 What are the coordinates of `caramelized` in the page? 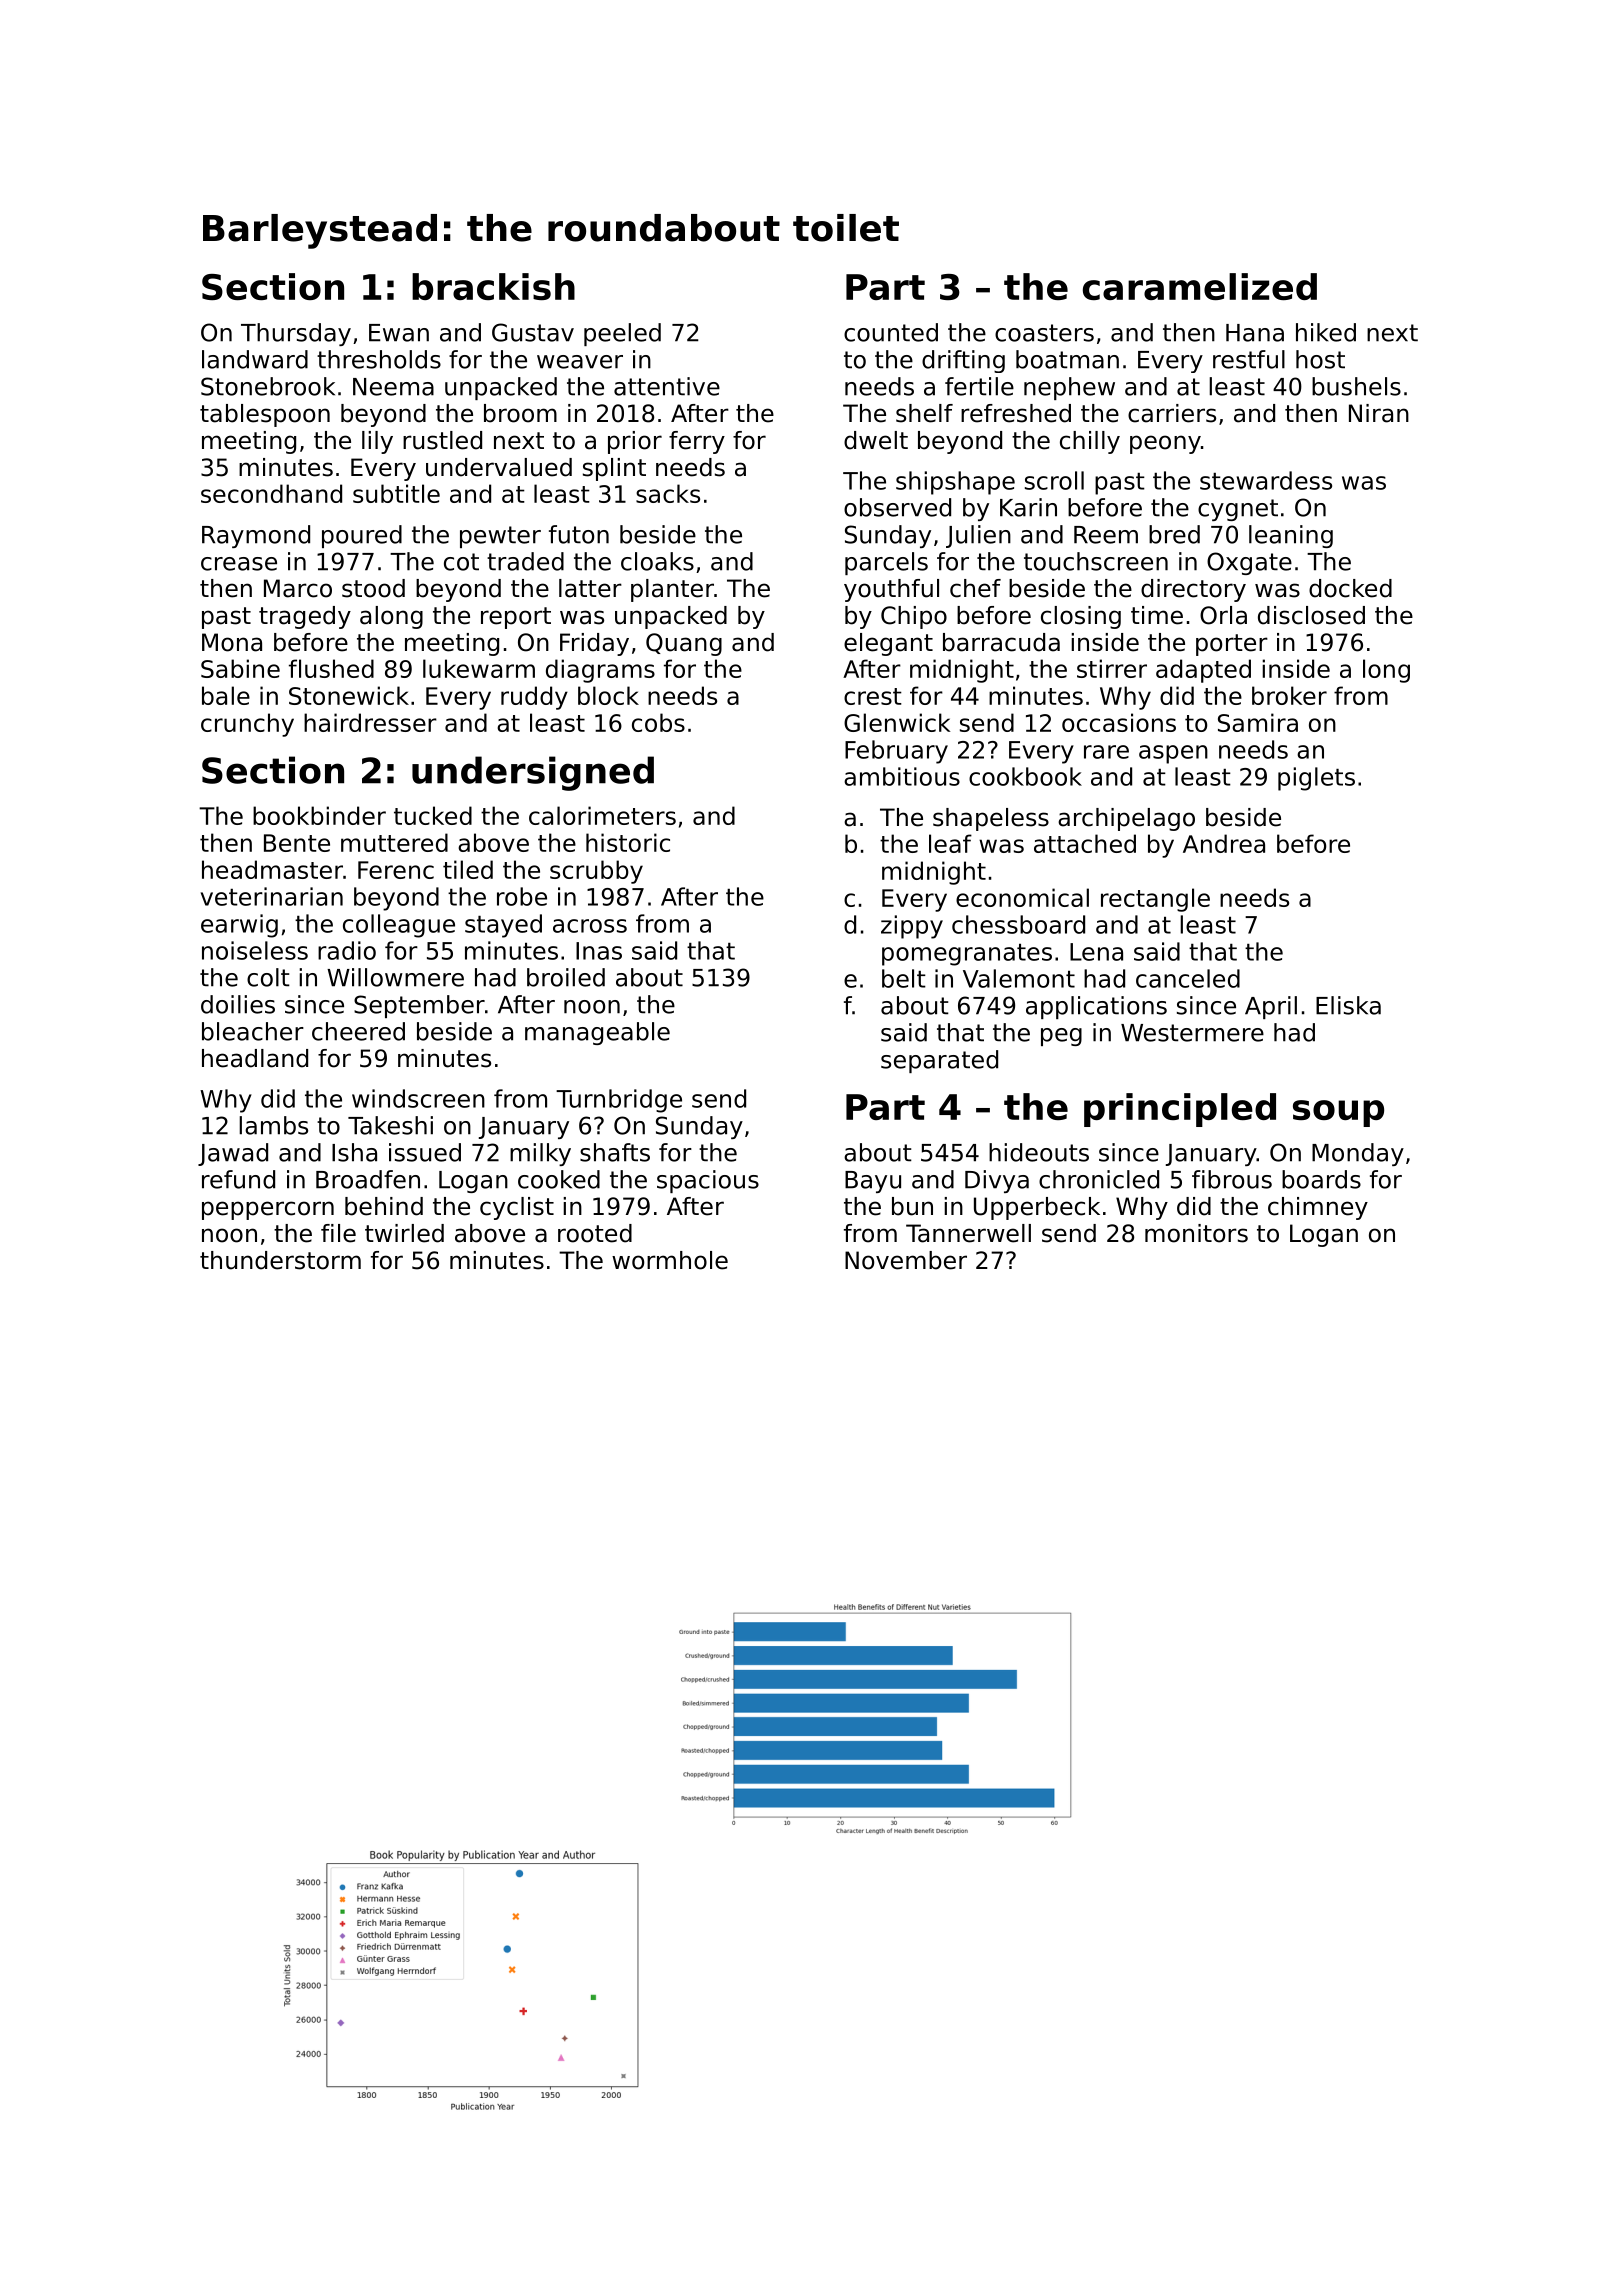 It's located at (1200, 286).
